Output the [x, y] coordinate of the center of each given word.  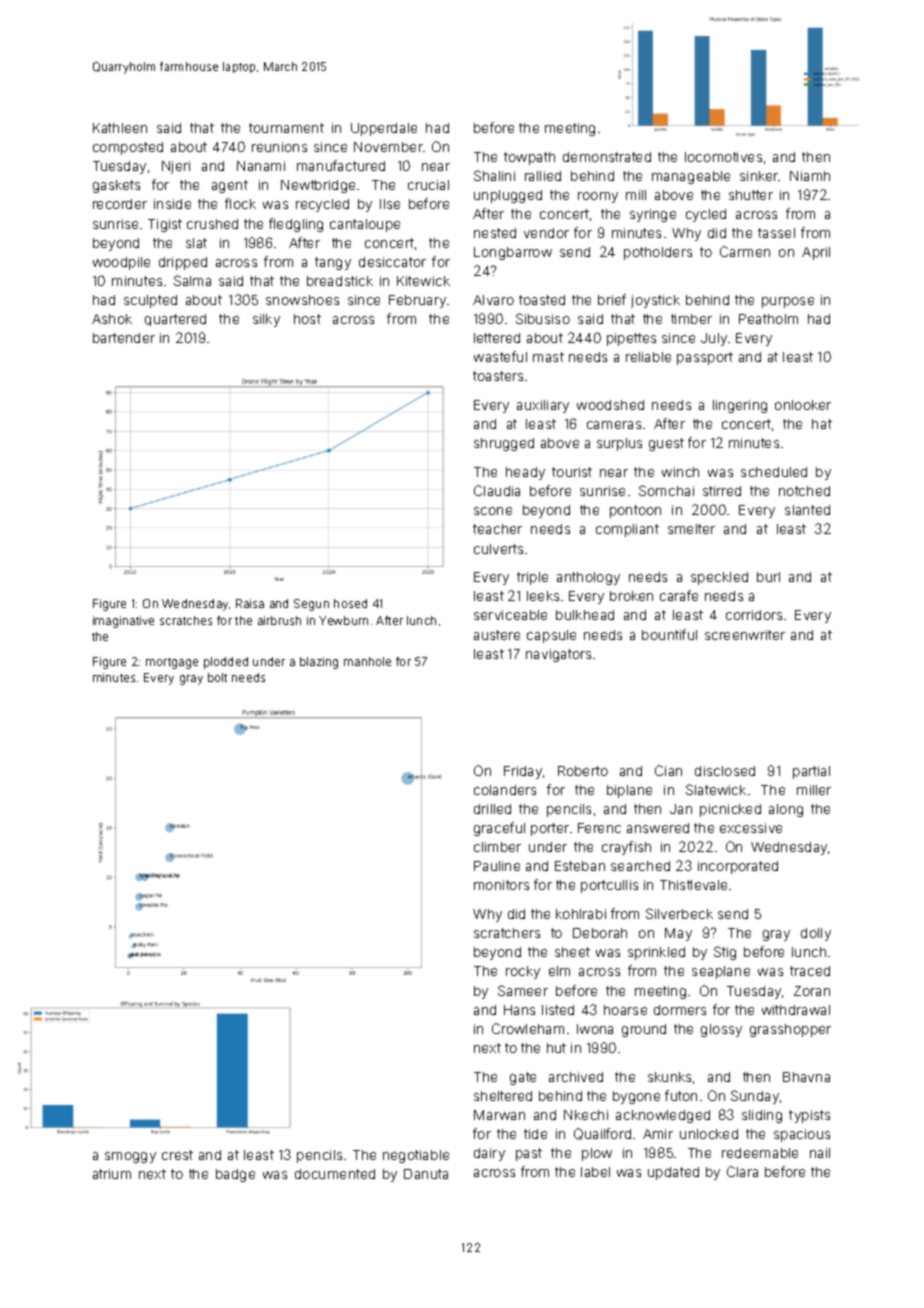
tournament [286, 128]
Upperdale [384, 129]
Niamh [810, 176]
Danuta [426, 1174]
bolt [217, 677]
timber [691, 319]
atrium [112, 1174]
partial [811, 772]
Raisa [250, 603]
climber [497, 847]
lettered [497, 338]
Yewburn [343, 620]
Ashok [112, 319]
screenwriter [745, 635]
